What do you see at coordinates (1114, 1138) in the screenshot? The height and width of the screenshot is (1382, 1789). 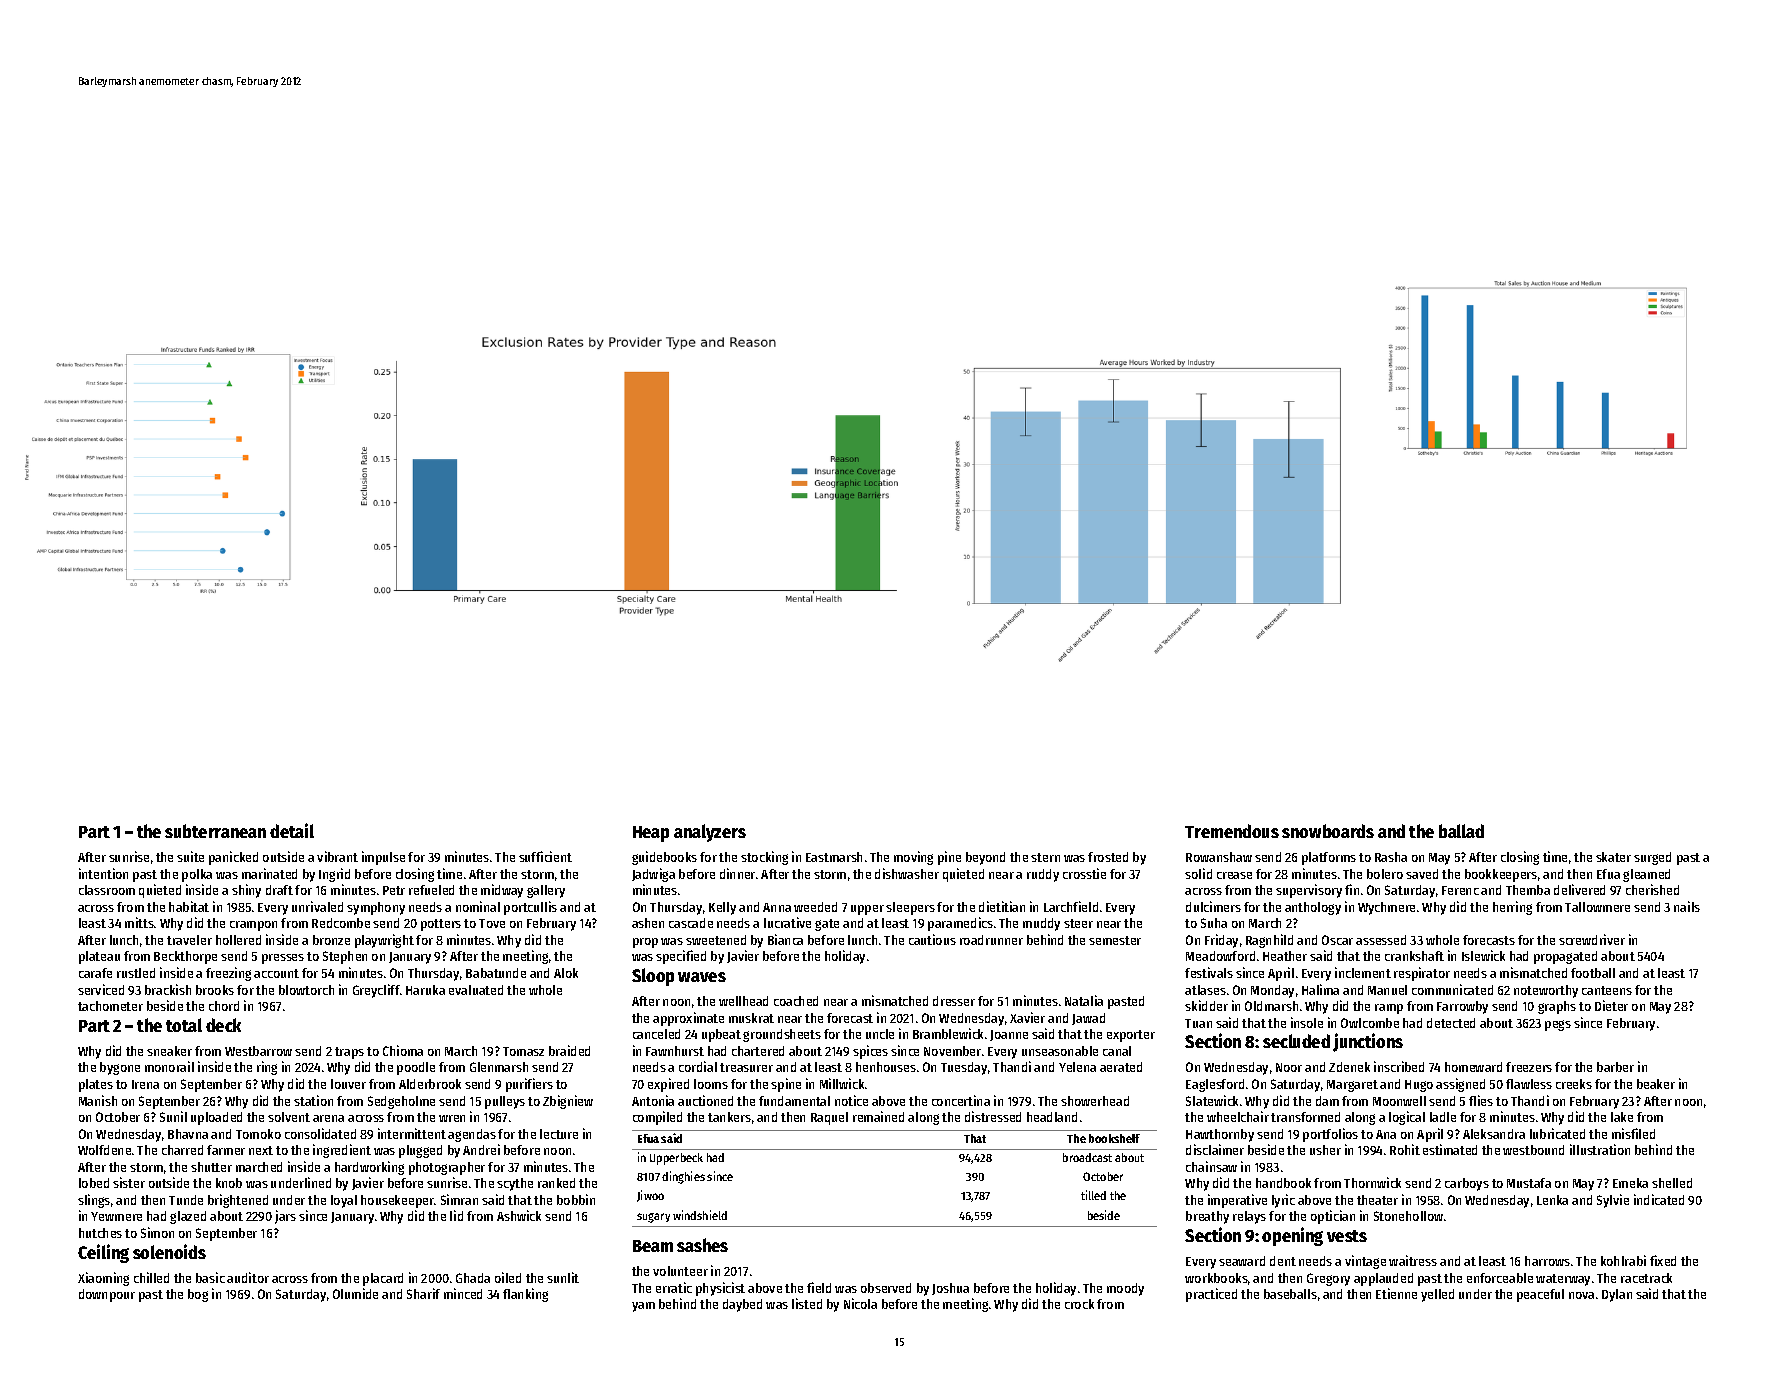 I see `bookshelf` at bounding box center [1114, 1138].
